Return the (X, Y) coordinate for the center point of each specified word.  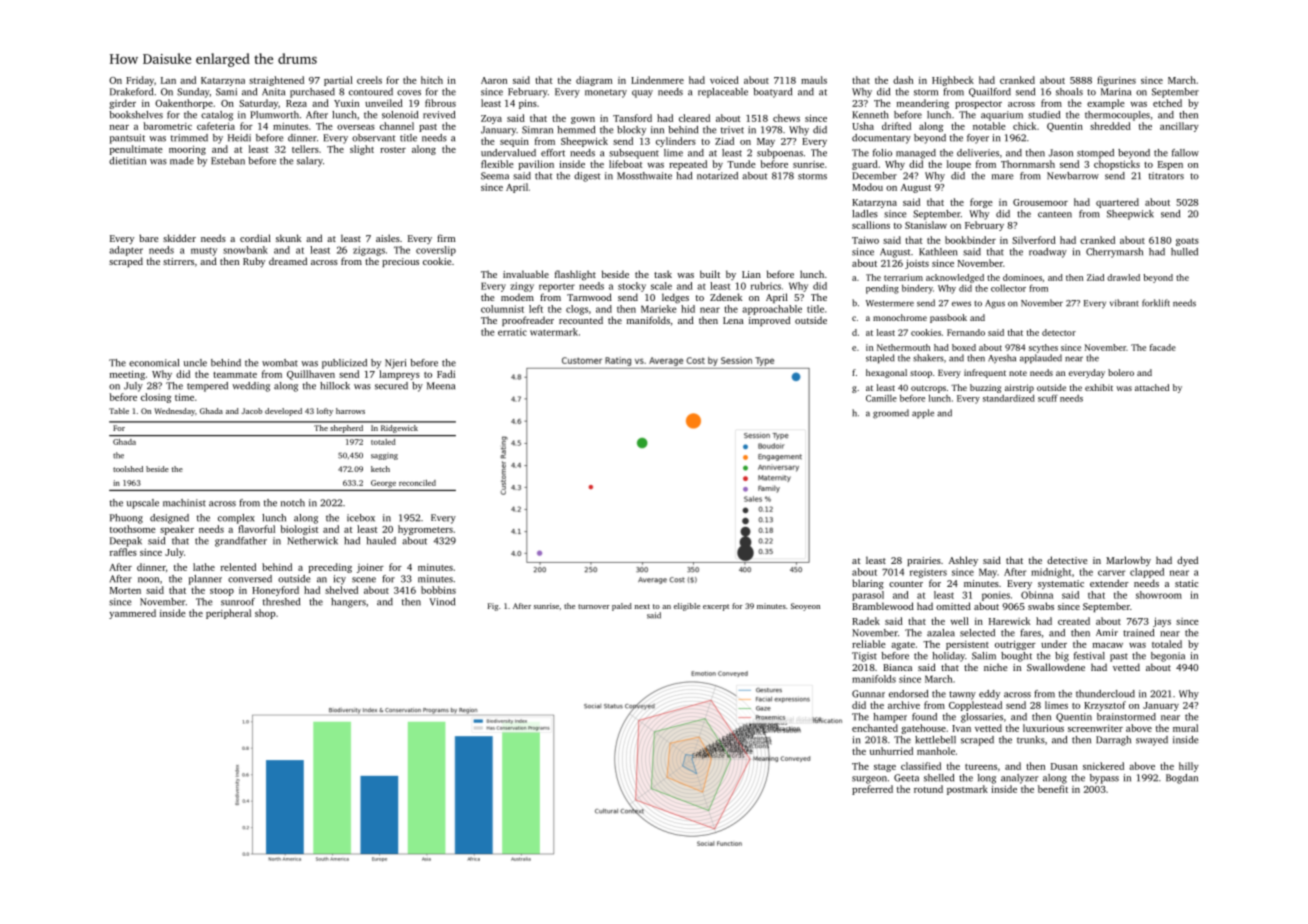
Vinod (442, 602)
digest (587, 177)
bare (149, 238)
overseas (356, 127)
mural (1185, 728)
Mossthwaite (644, 176)
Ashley (963, 561)
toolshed (128, 469)
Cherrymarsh (1114, 253)
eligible (687, 607)
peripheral (228, 614)
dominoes (1022, 277)
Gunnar (868, 694)
